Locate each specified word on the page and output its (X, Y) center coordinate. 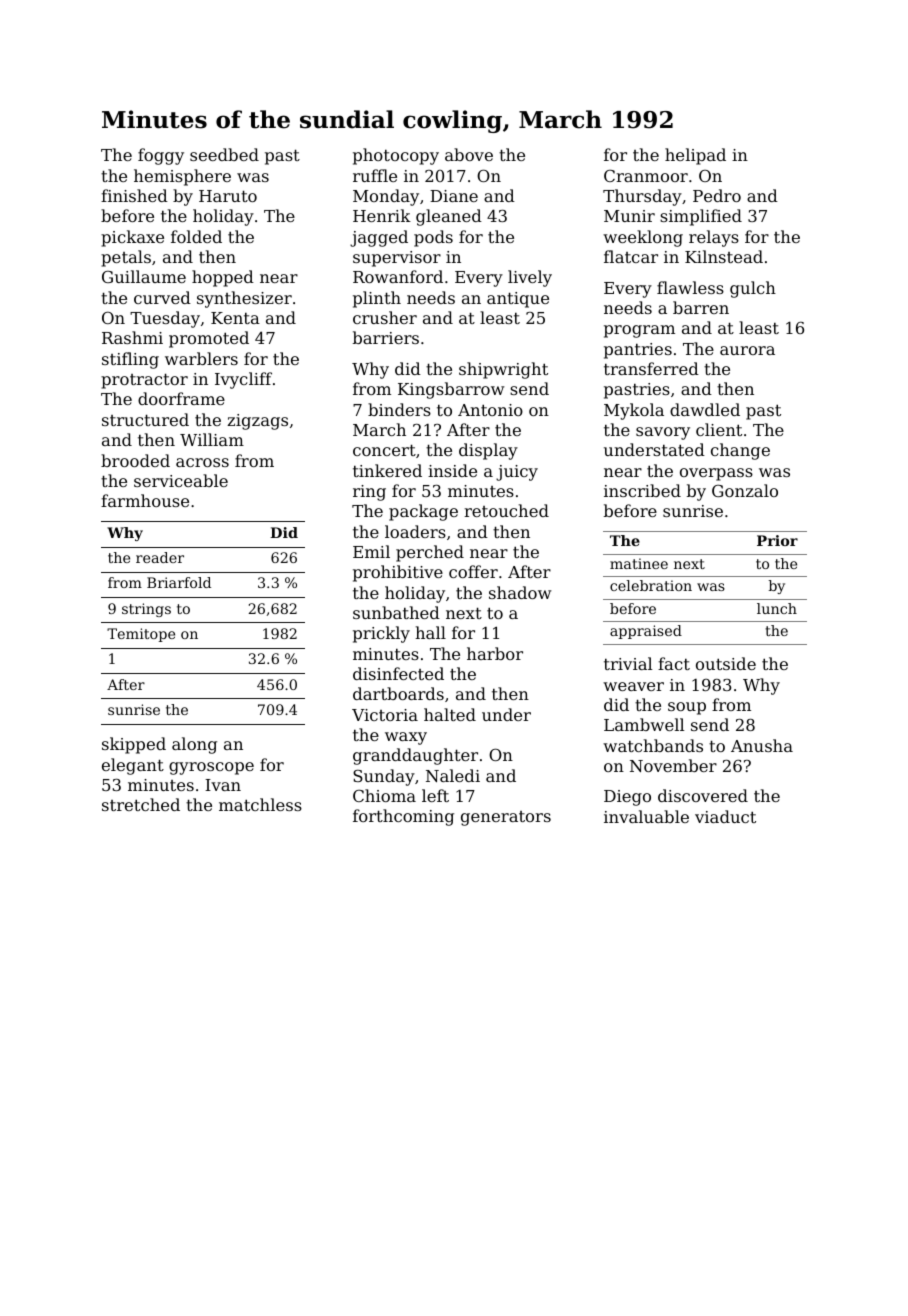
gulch (753, 289)
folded (196, 236)
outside (726, 663)
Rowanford (398, 276)
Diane (454, 196)
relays (714, 238)
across (202, 462)
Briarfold (179, 582)
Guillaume (144, 276)
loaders (415, 531)
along (194, 745)
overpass (716, 474)
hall (430, 632)
